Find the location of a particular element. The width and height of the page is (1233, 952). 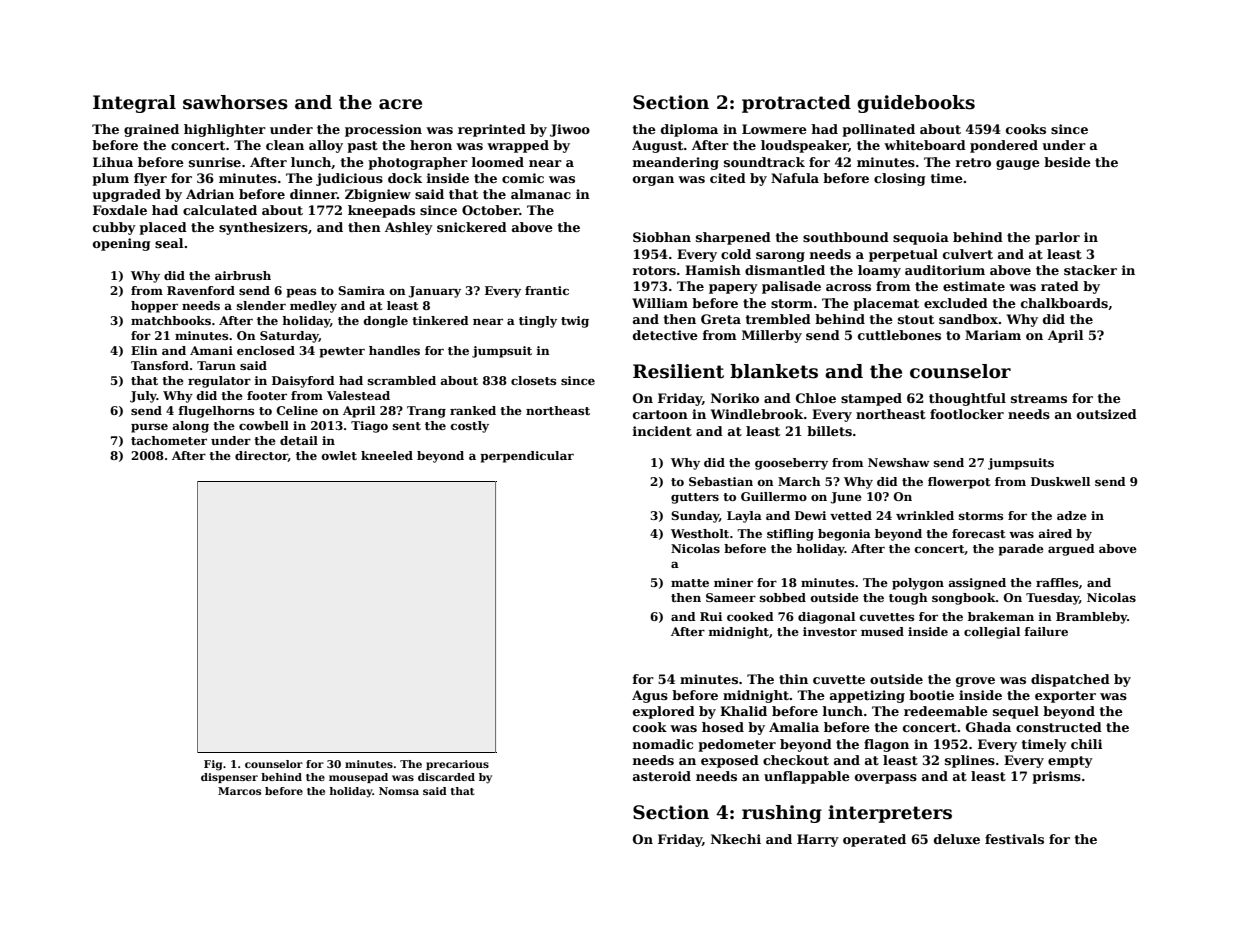

acre is located at coordinates (400, 104).
